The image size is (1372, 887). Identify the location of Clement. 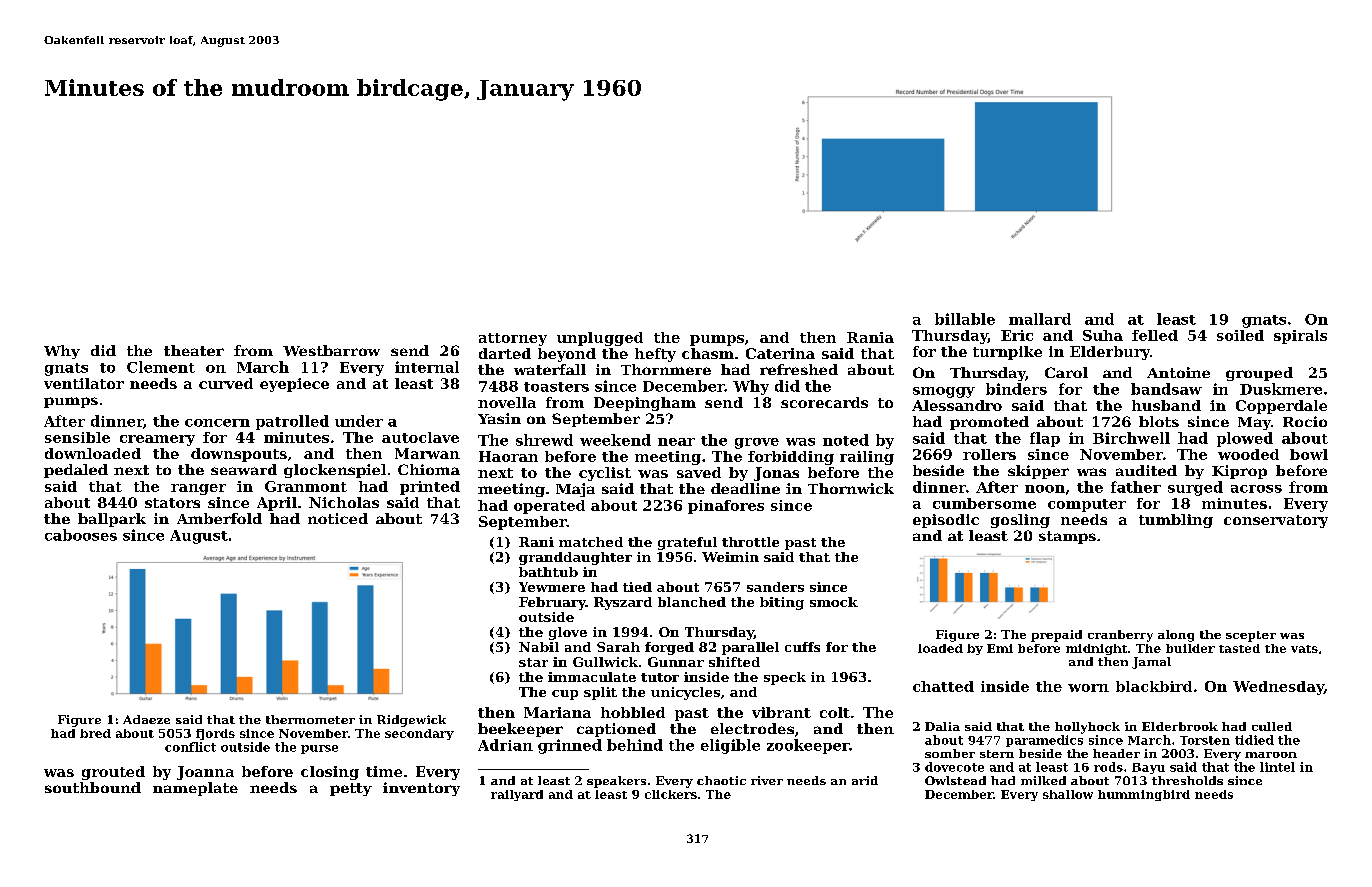
(161, 367).
